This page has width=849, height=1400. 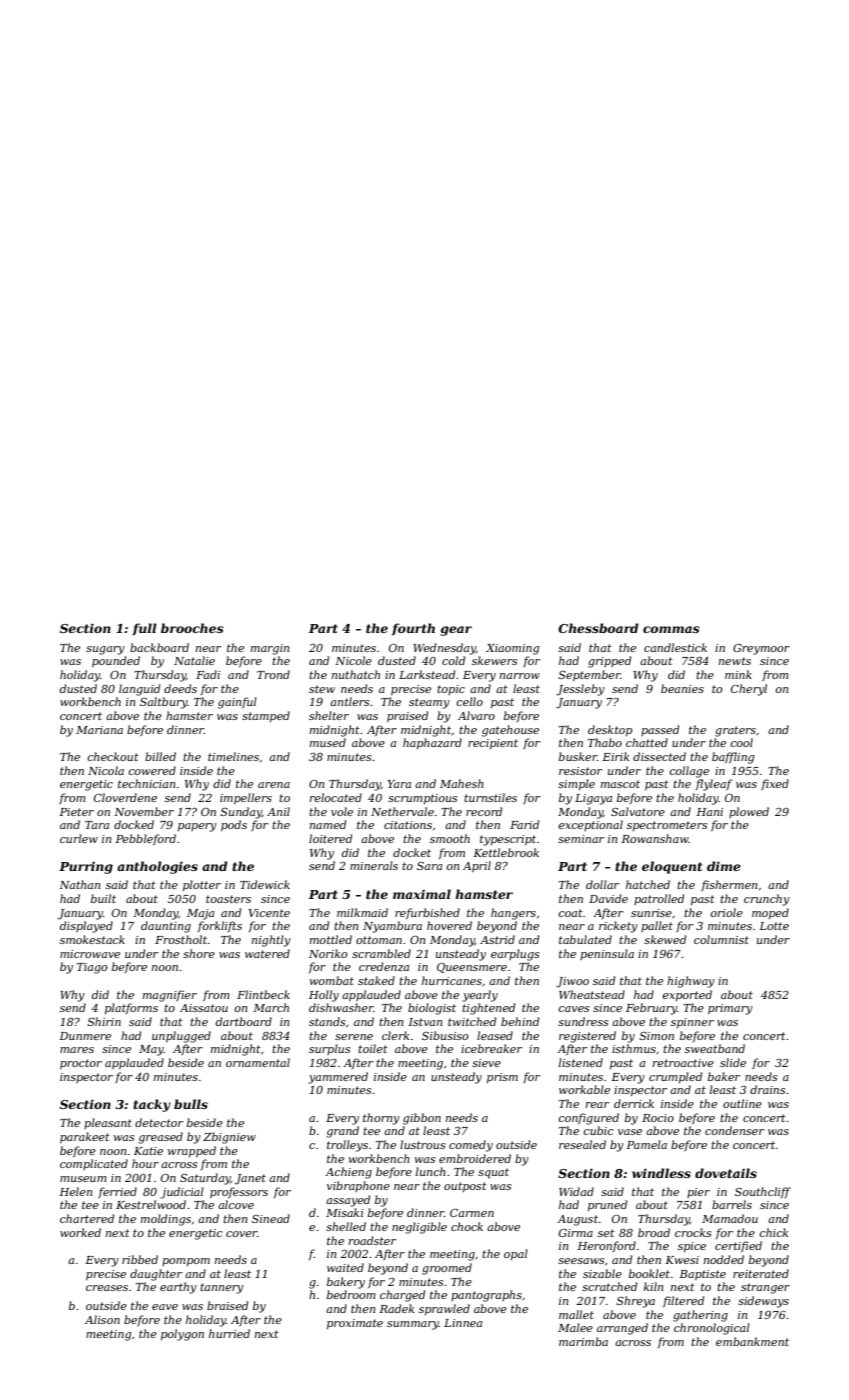 I want to click on February, so click(x=651, y=1009).
